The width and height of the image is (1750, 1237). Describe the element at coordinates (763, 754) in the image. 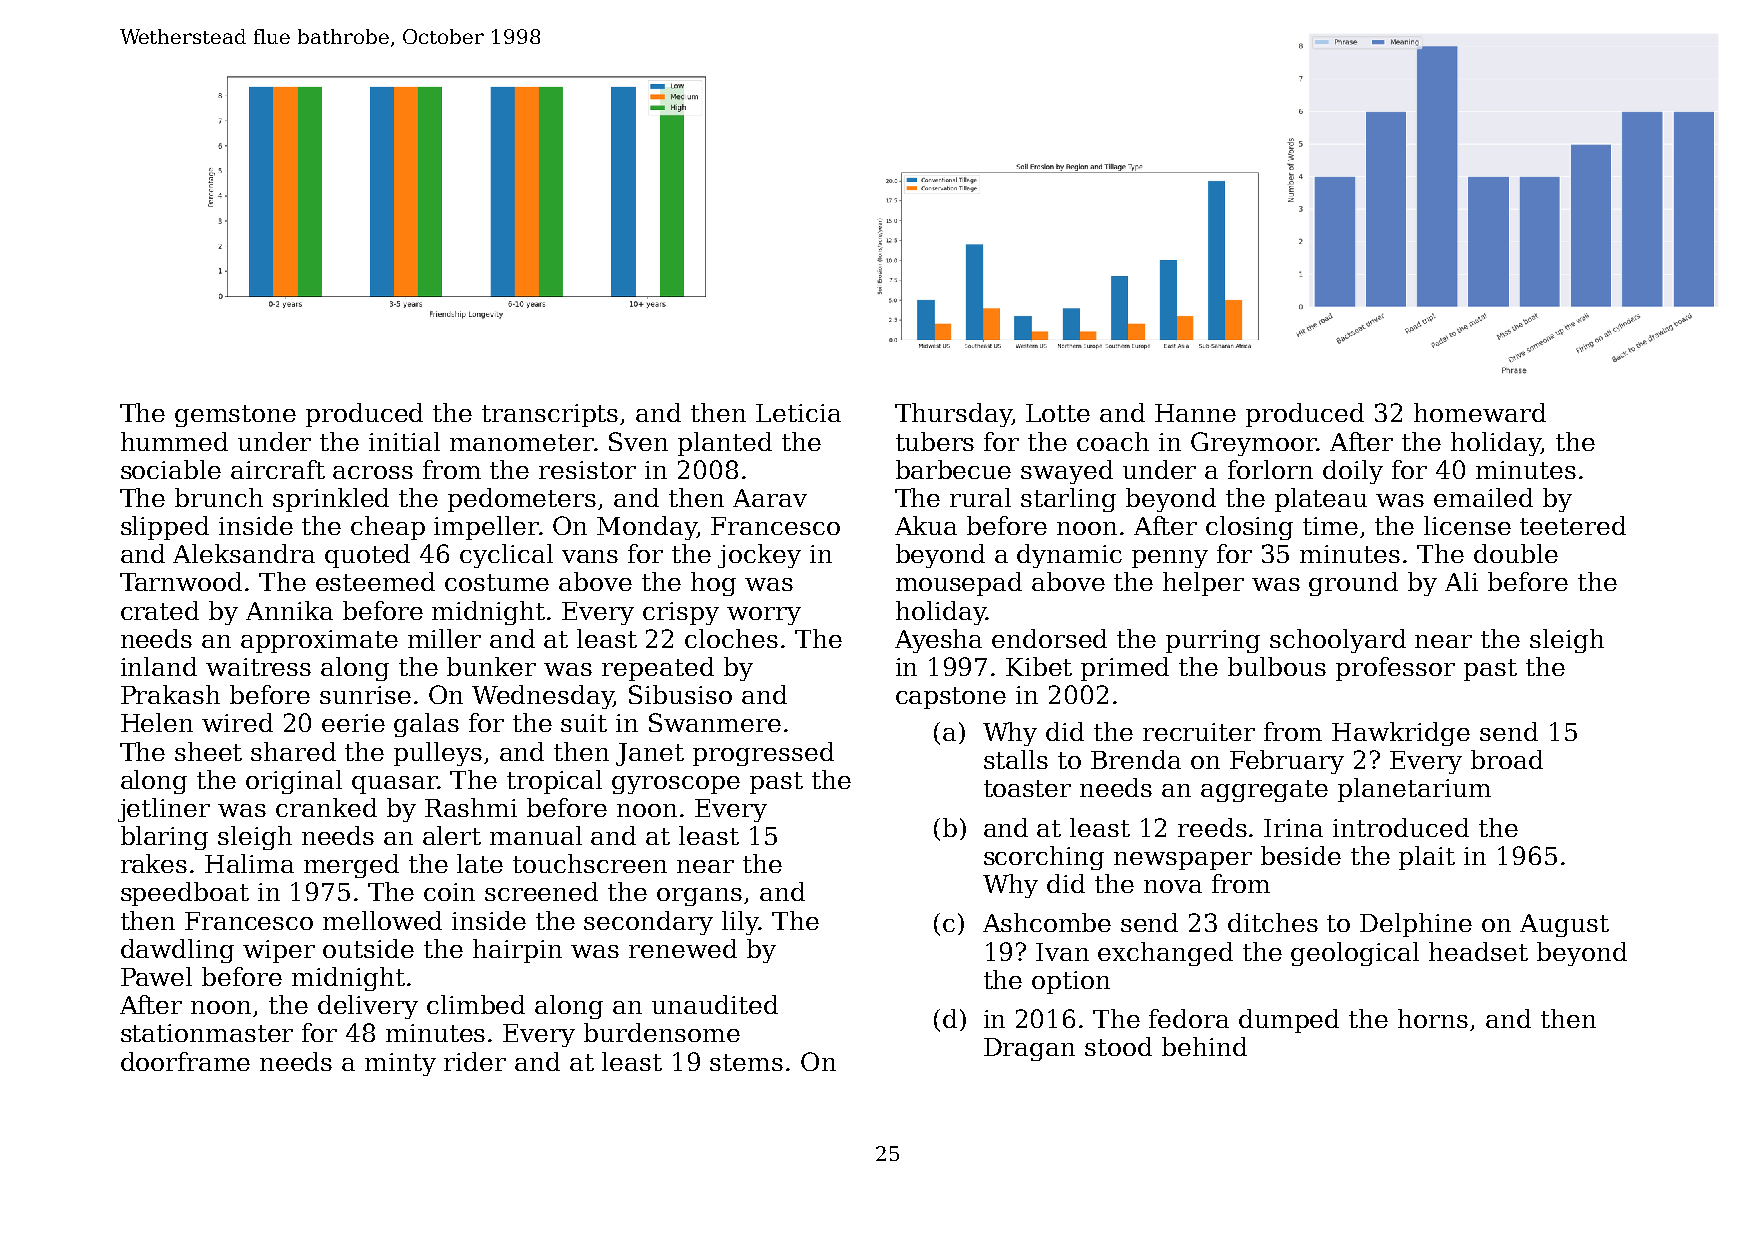

I see `progressed` at that location.
